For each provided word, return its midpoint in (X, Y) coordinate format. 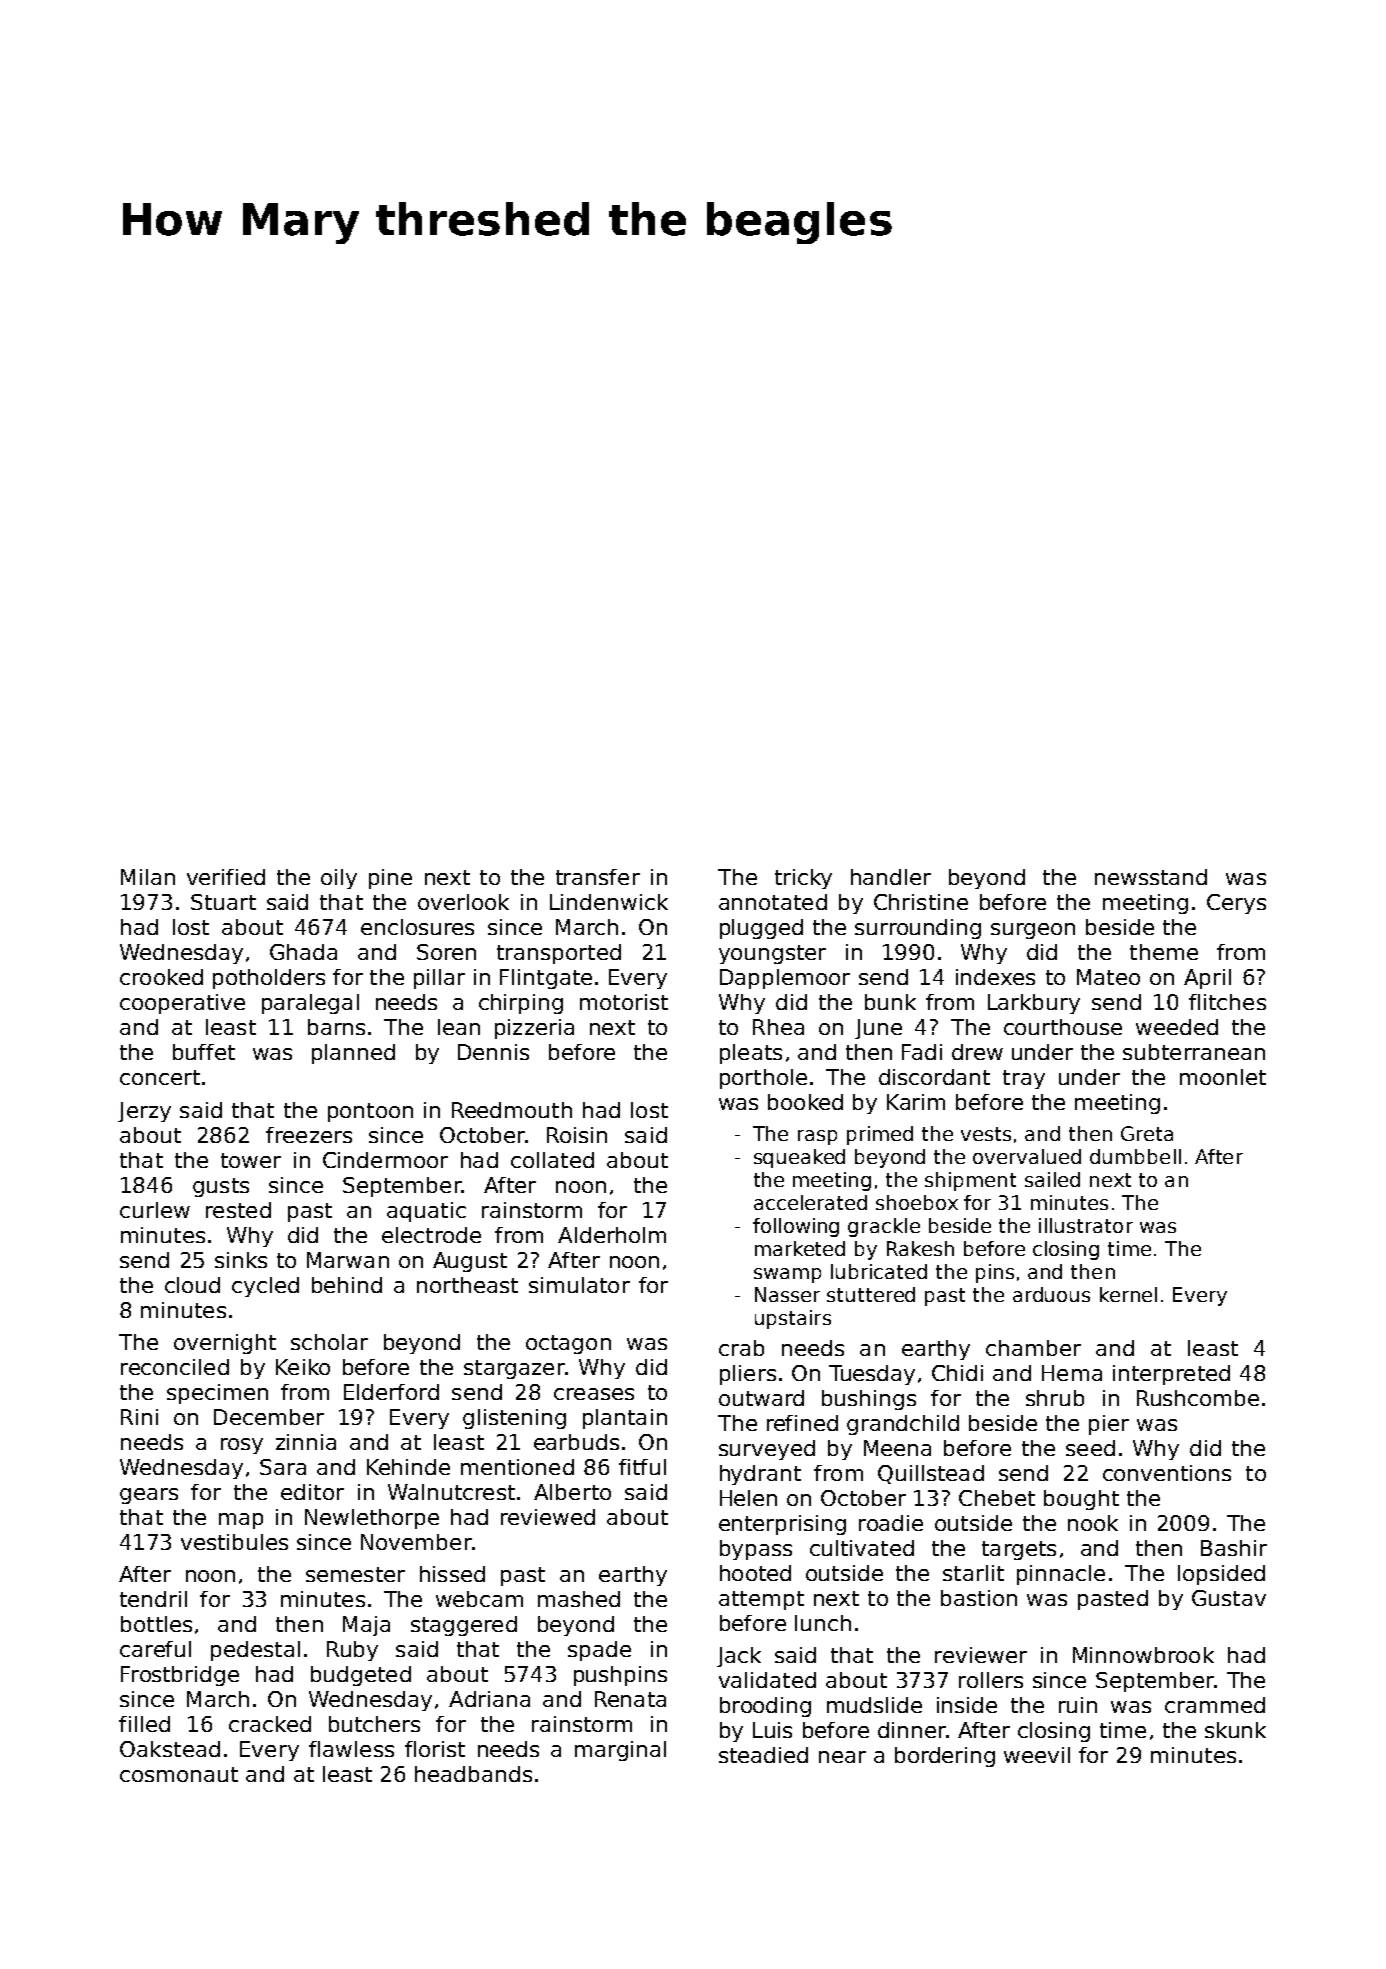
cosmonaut (179, 1774)
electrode (431, 1235)
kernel (1128, 1294)
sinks (241, 1260)
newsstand (1151, 877)
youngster (772, 954)
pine (390, 879)
